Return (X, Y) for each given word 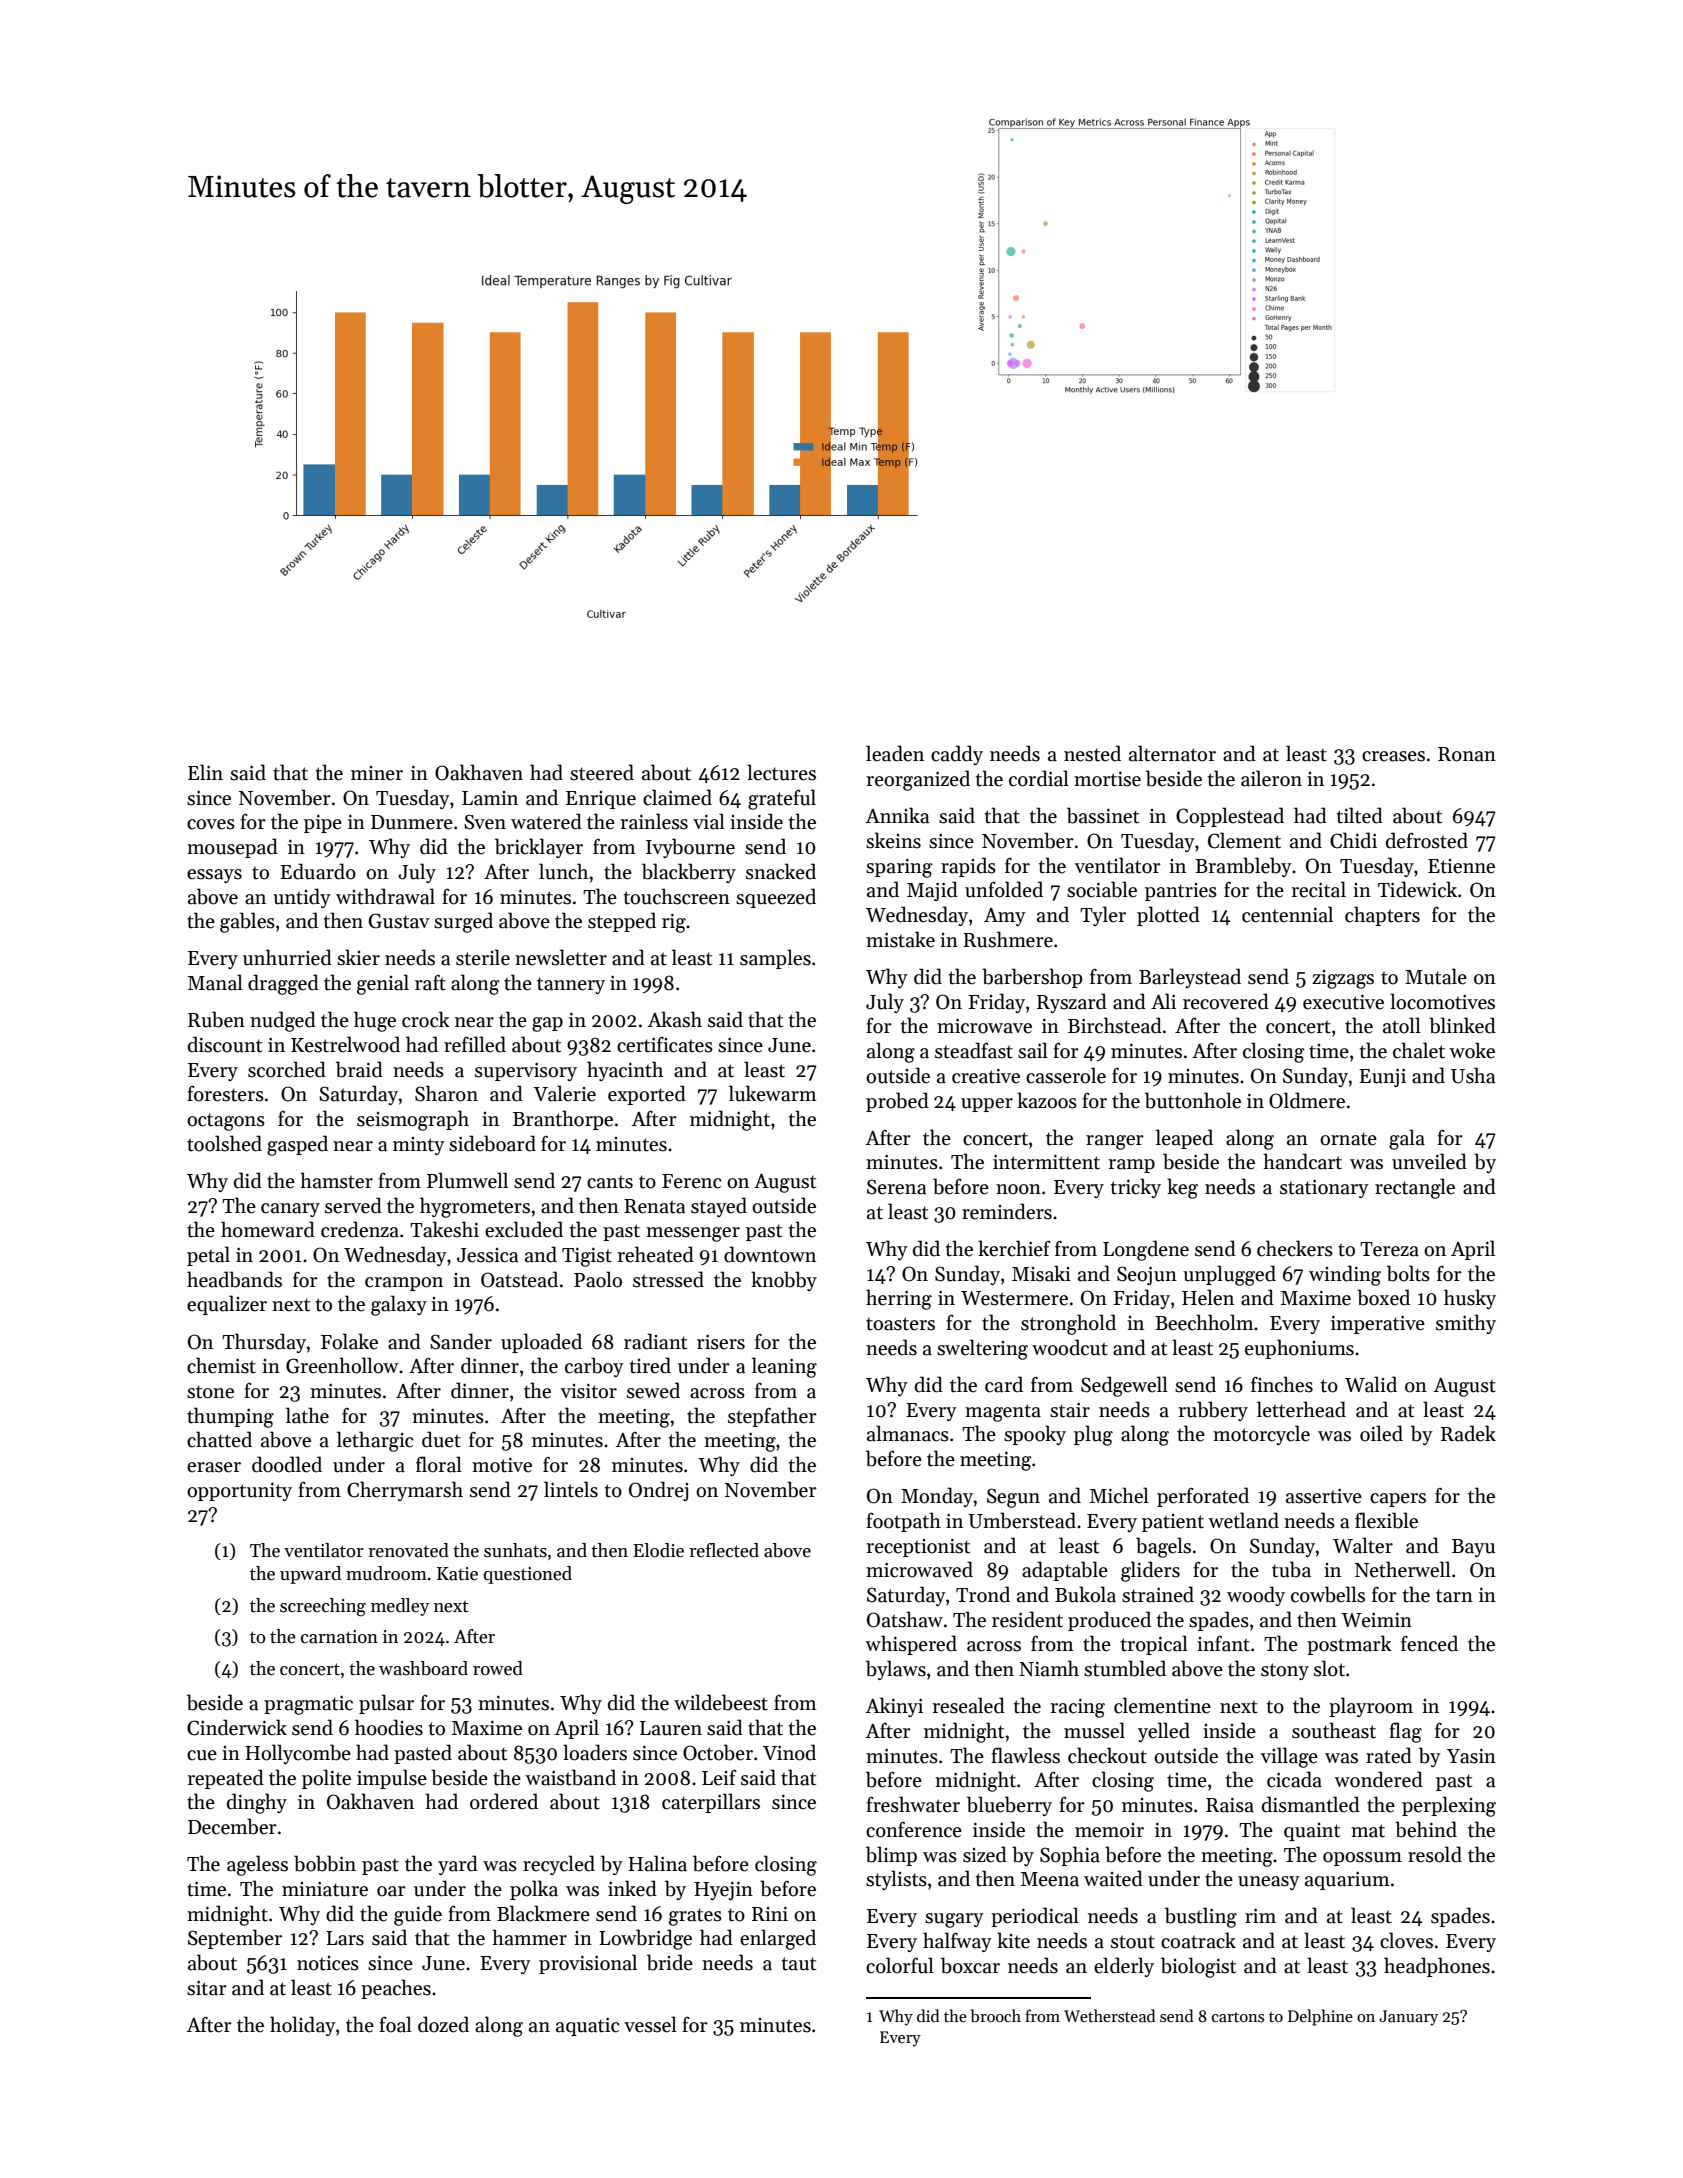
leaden (895, 753)
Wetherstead (1110, 2015)
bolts (1408, 1273)
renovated (408, 1550)
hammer (529, 1937)
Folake (349, 1341)
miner (377, 773)
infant (1223, 1644)
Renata (654, 1206)
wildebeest (721, 1702)
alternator (1172, 753)
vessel (650, 2024)
